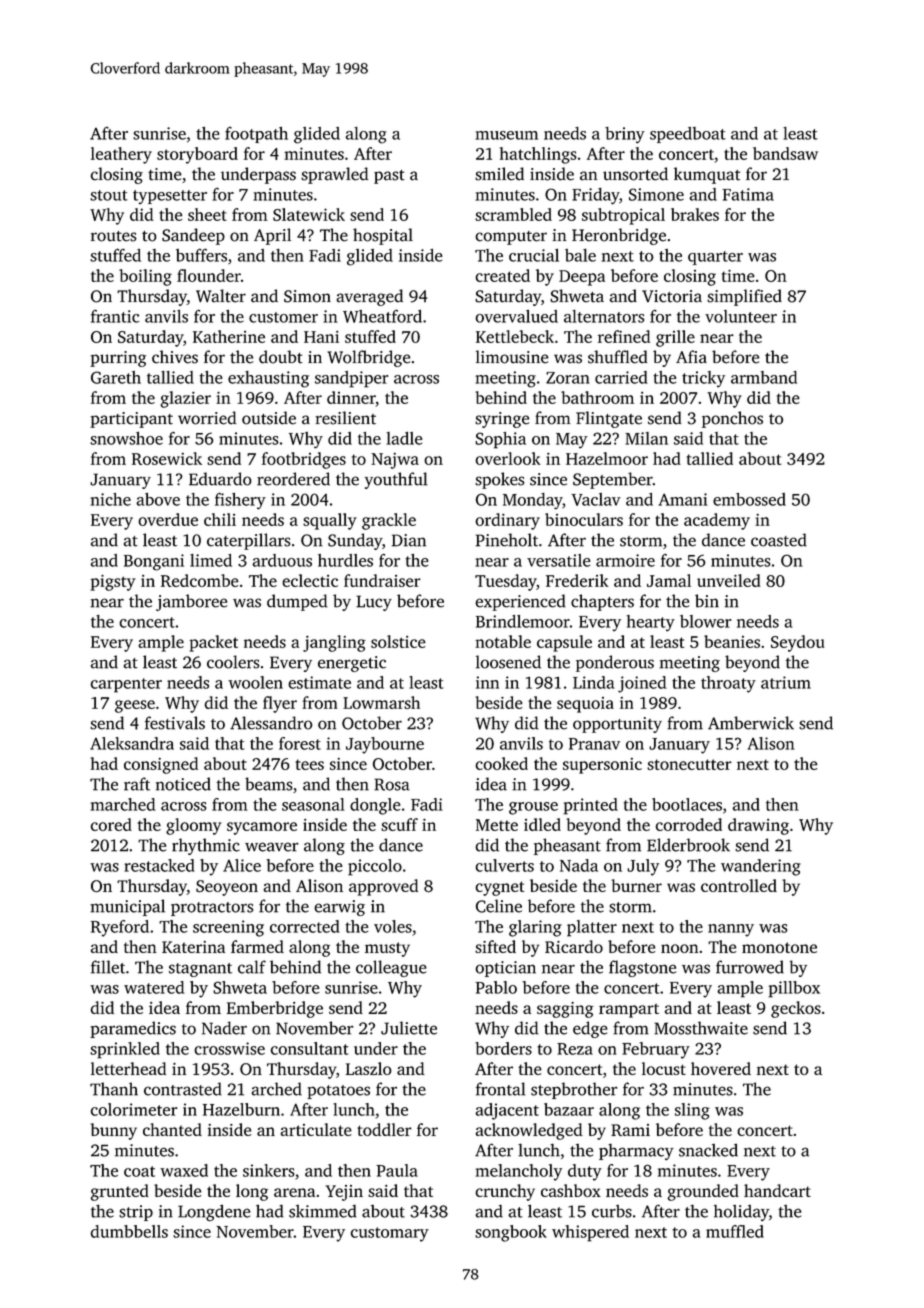 The width and height of the page is (924, 1308). I want to click on grille, so click(675, 338).
